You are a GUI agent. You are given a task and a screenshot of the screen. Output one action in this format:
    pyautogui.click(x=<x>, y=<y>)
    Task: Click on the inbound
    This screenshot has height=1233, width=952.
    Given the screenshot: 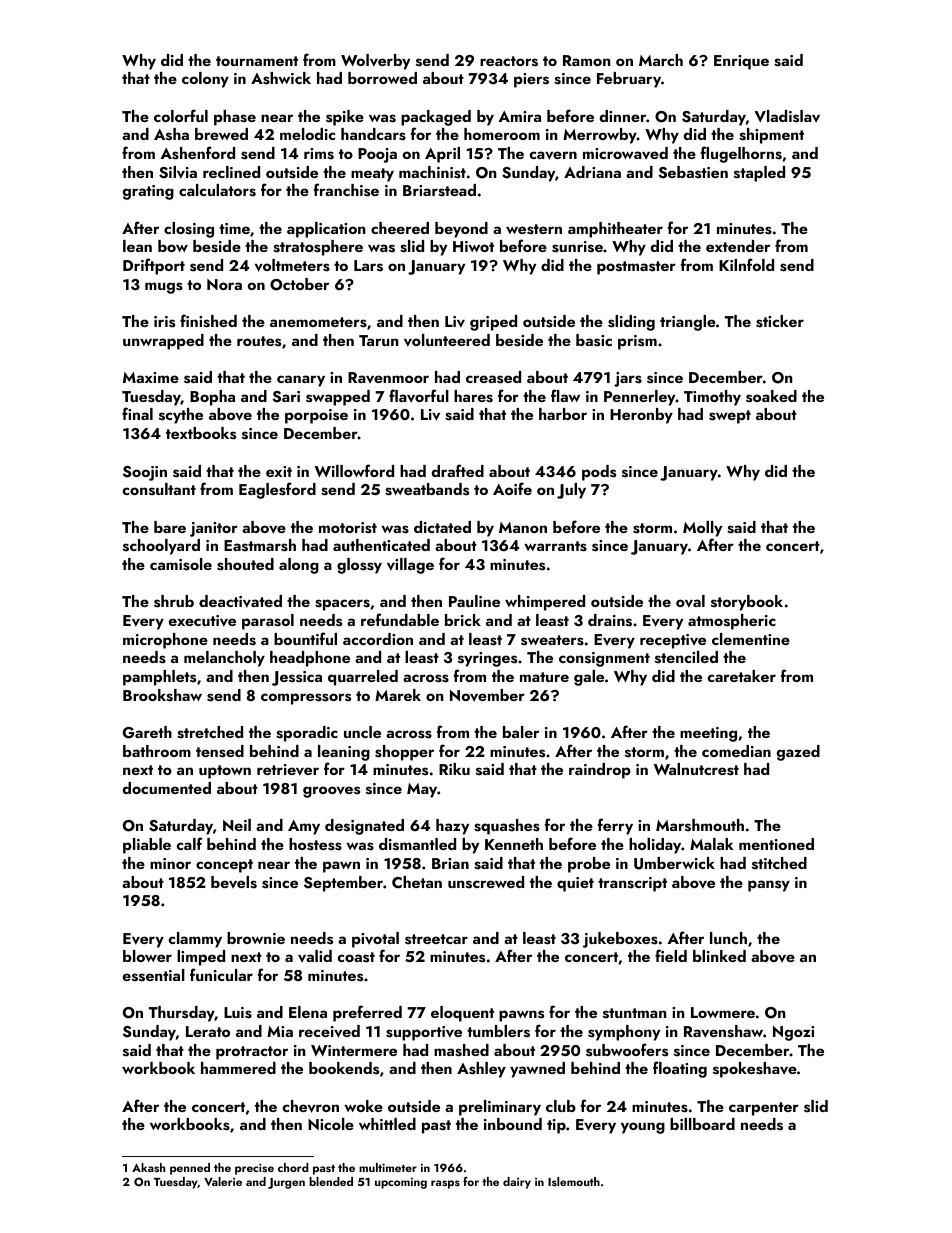 What is the action you would take?
    pyautogui.click(x=513, y=1124)
